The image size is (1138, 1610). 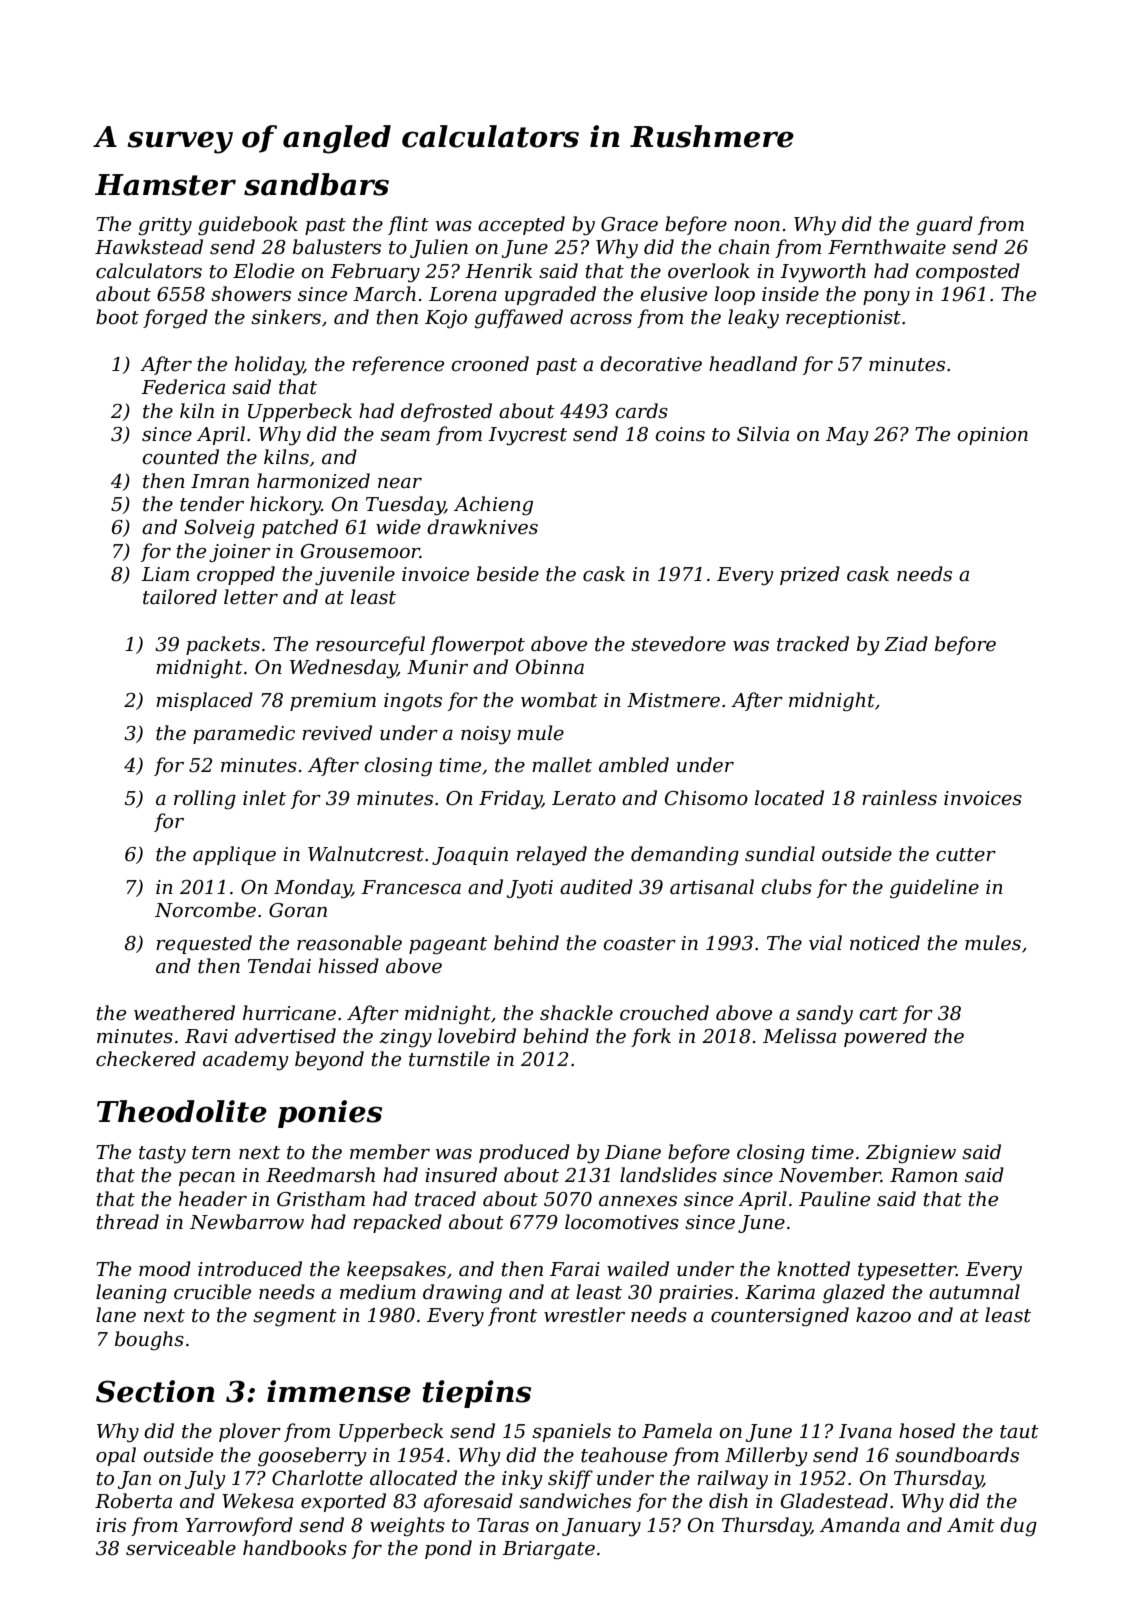 What do you see at coordinates (490, 364) in the page?
I see `crooned` at bounding box center [490, 364].
